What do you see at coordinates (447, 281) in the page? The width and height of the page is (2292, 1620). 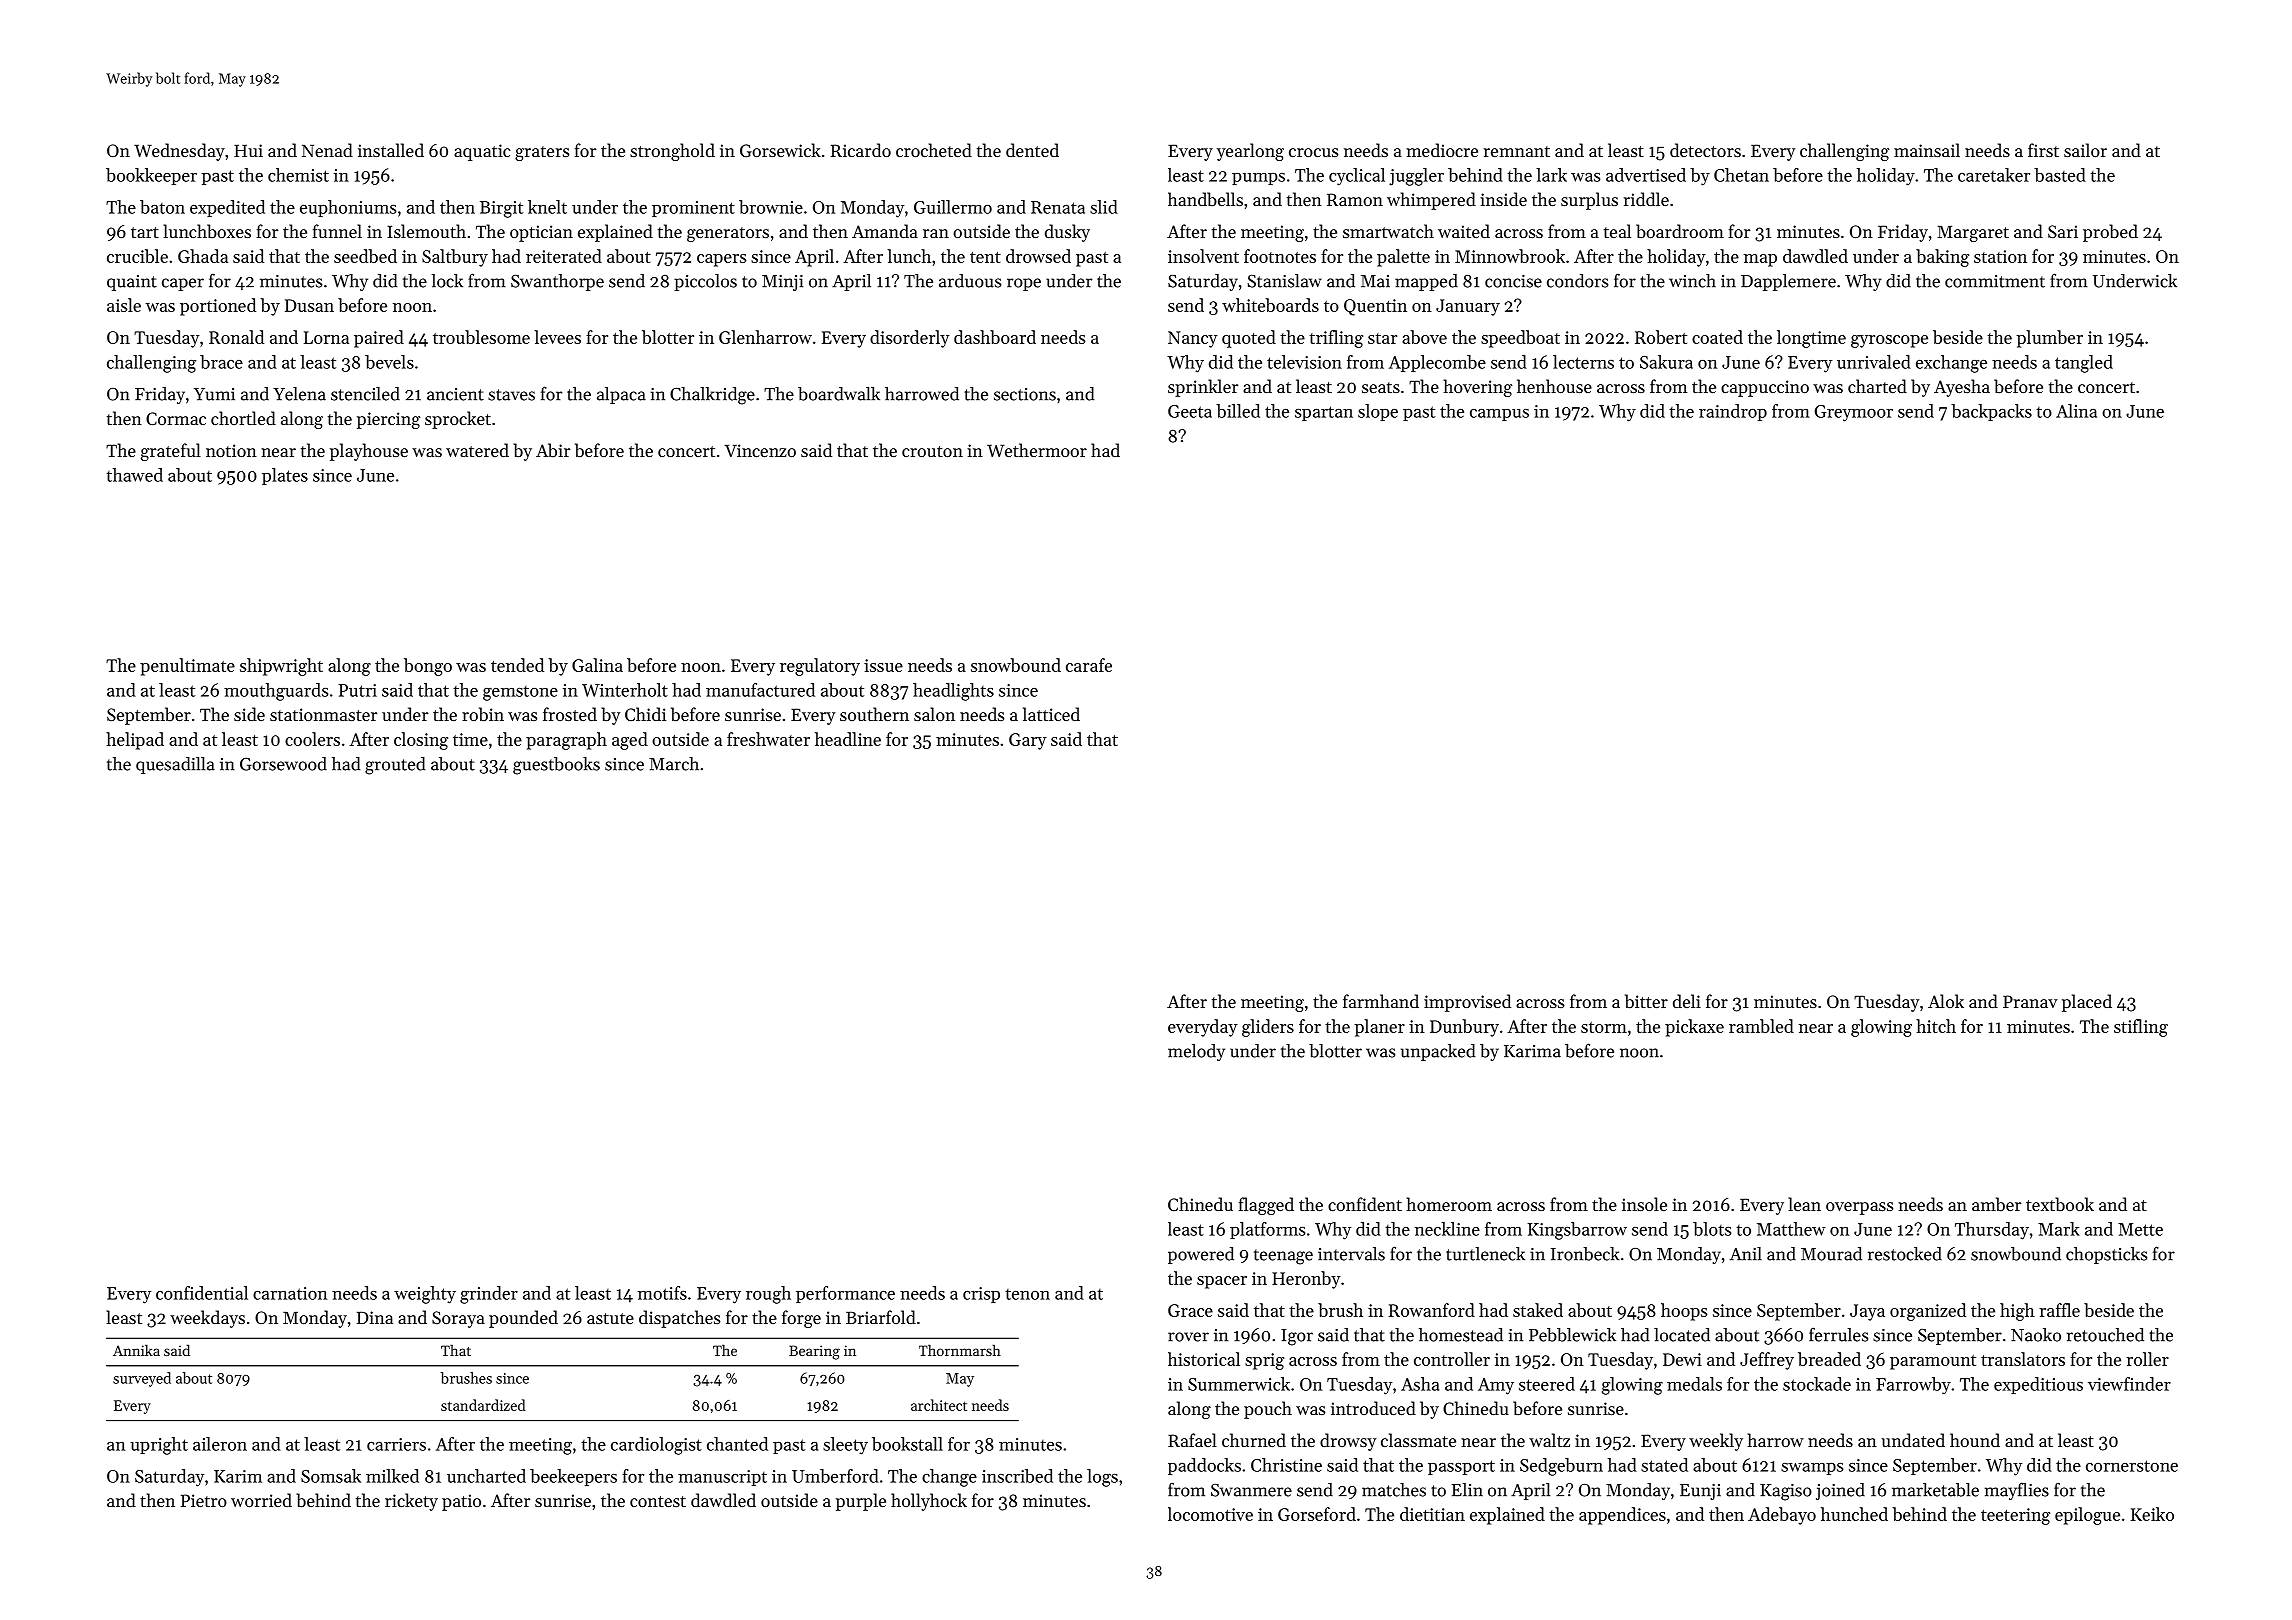 I see `lock` at bounding box center [447, 281].
